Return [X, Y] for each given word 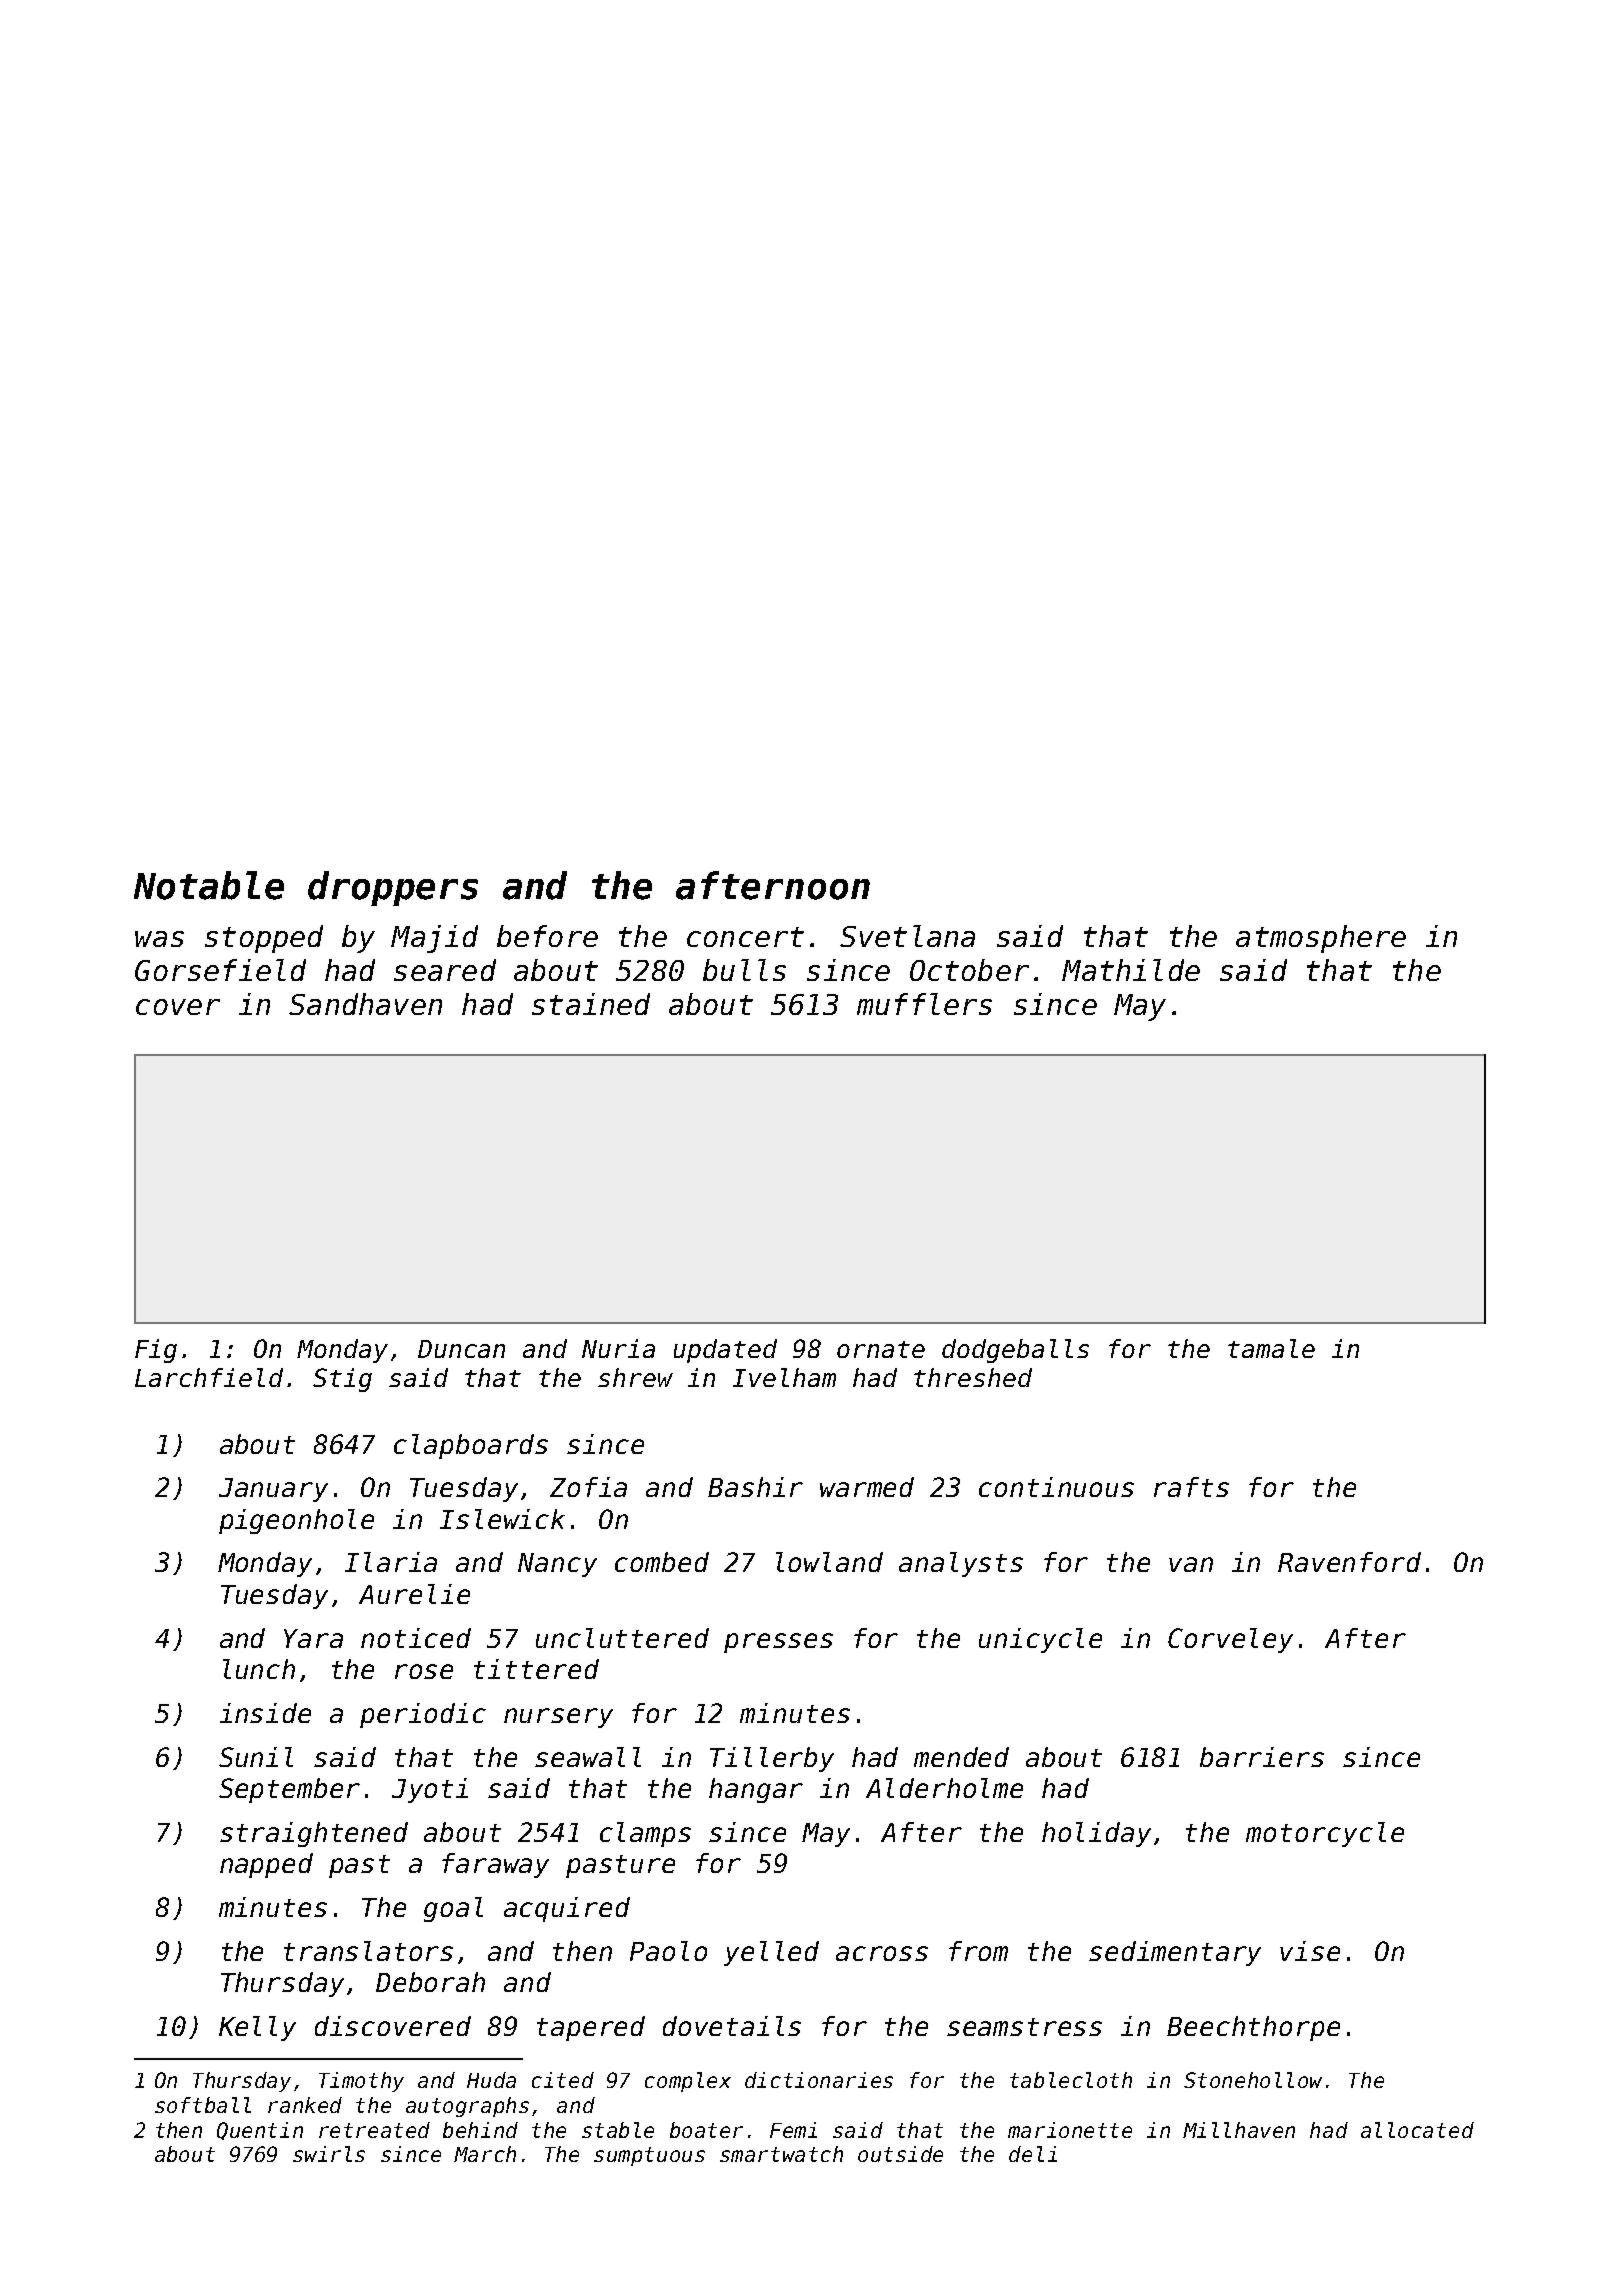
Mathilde [1131, 970]
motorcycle [1325, 1834]
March [485, 2154]
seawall [588, 1757]
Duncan [461, 1349]
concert [745, 937]
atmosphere [1321, 939]
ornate [881, 1349]
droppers [393, 888]
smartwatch [781, 2154]
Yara [313, 1638]
